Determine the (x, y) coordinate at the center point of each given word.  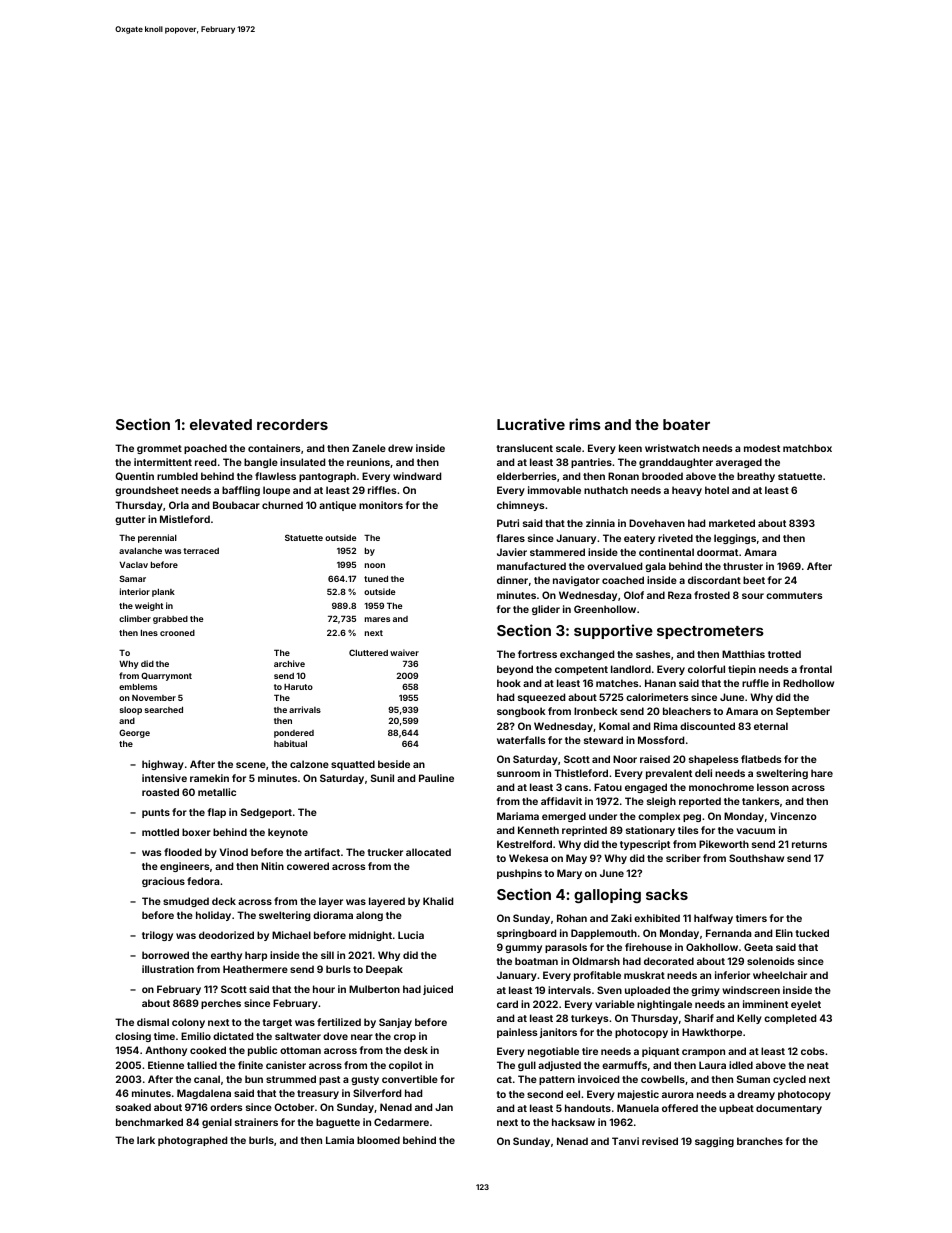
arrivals (305, 709)
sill (327, 955)
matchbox (807, 448)
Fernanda (729, 933)
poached (205, 449)
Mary (569, 874)
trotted (784, 654)
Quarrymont (166, 676)
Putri (508, 523)
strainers (256, 1122)
